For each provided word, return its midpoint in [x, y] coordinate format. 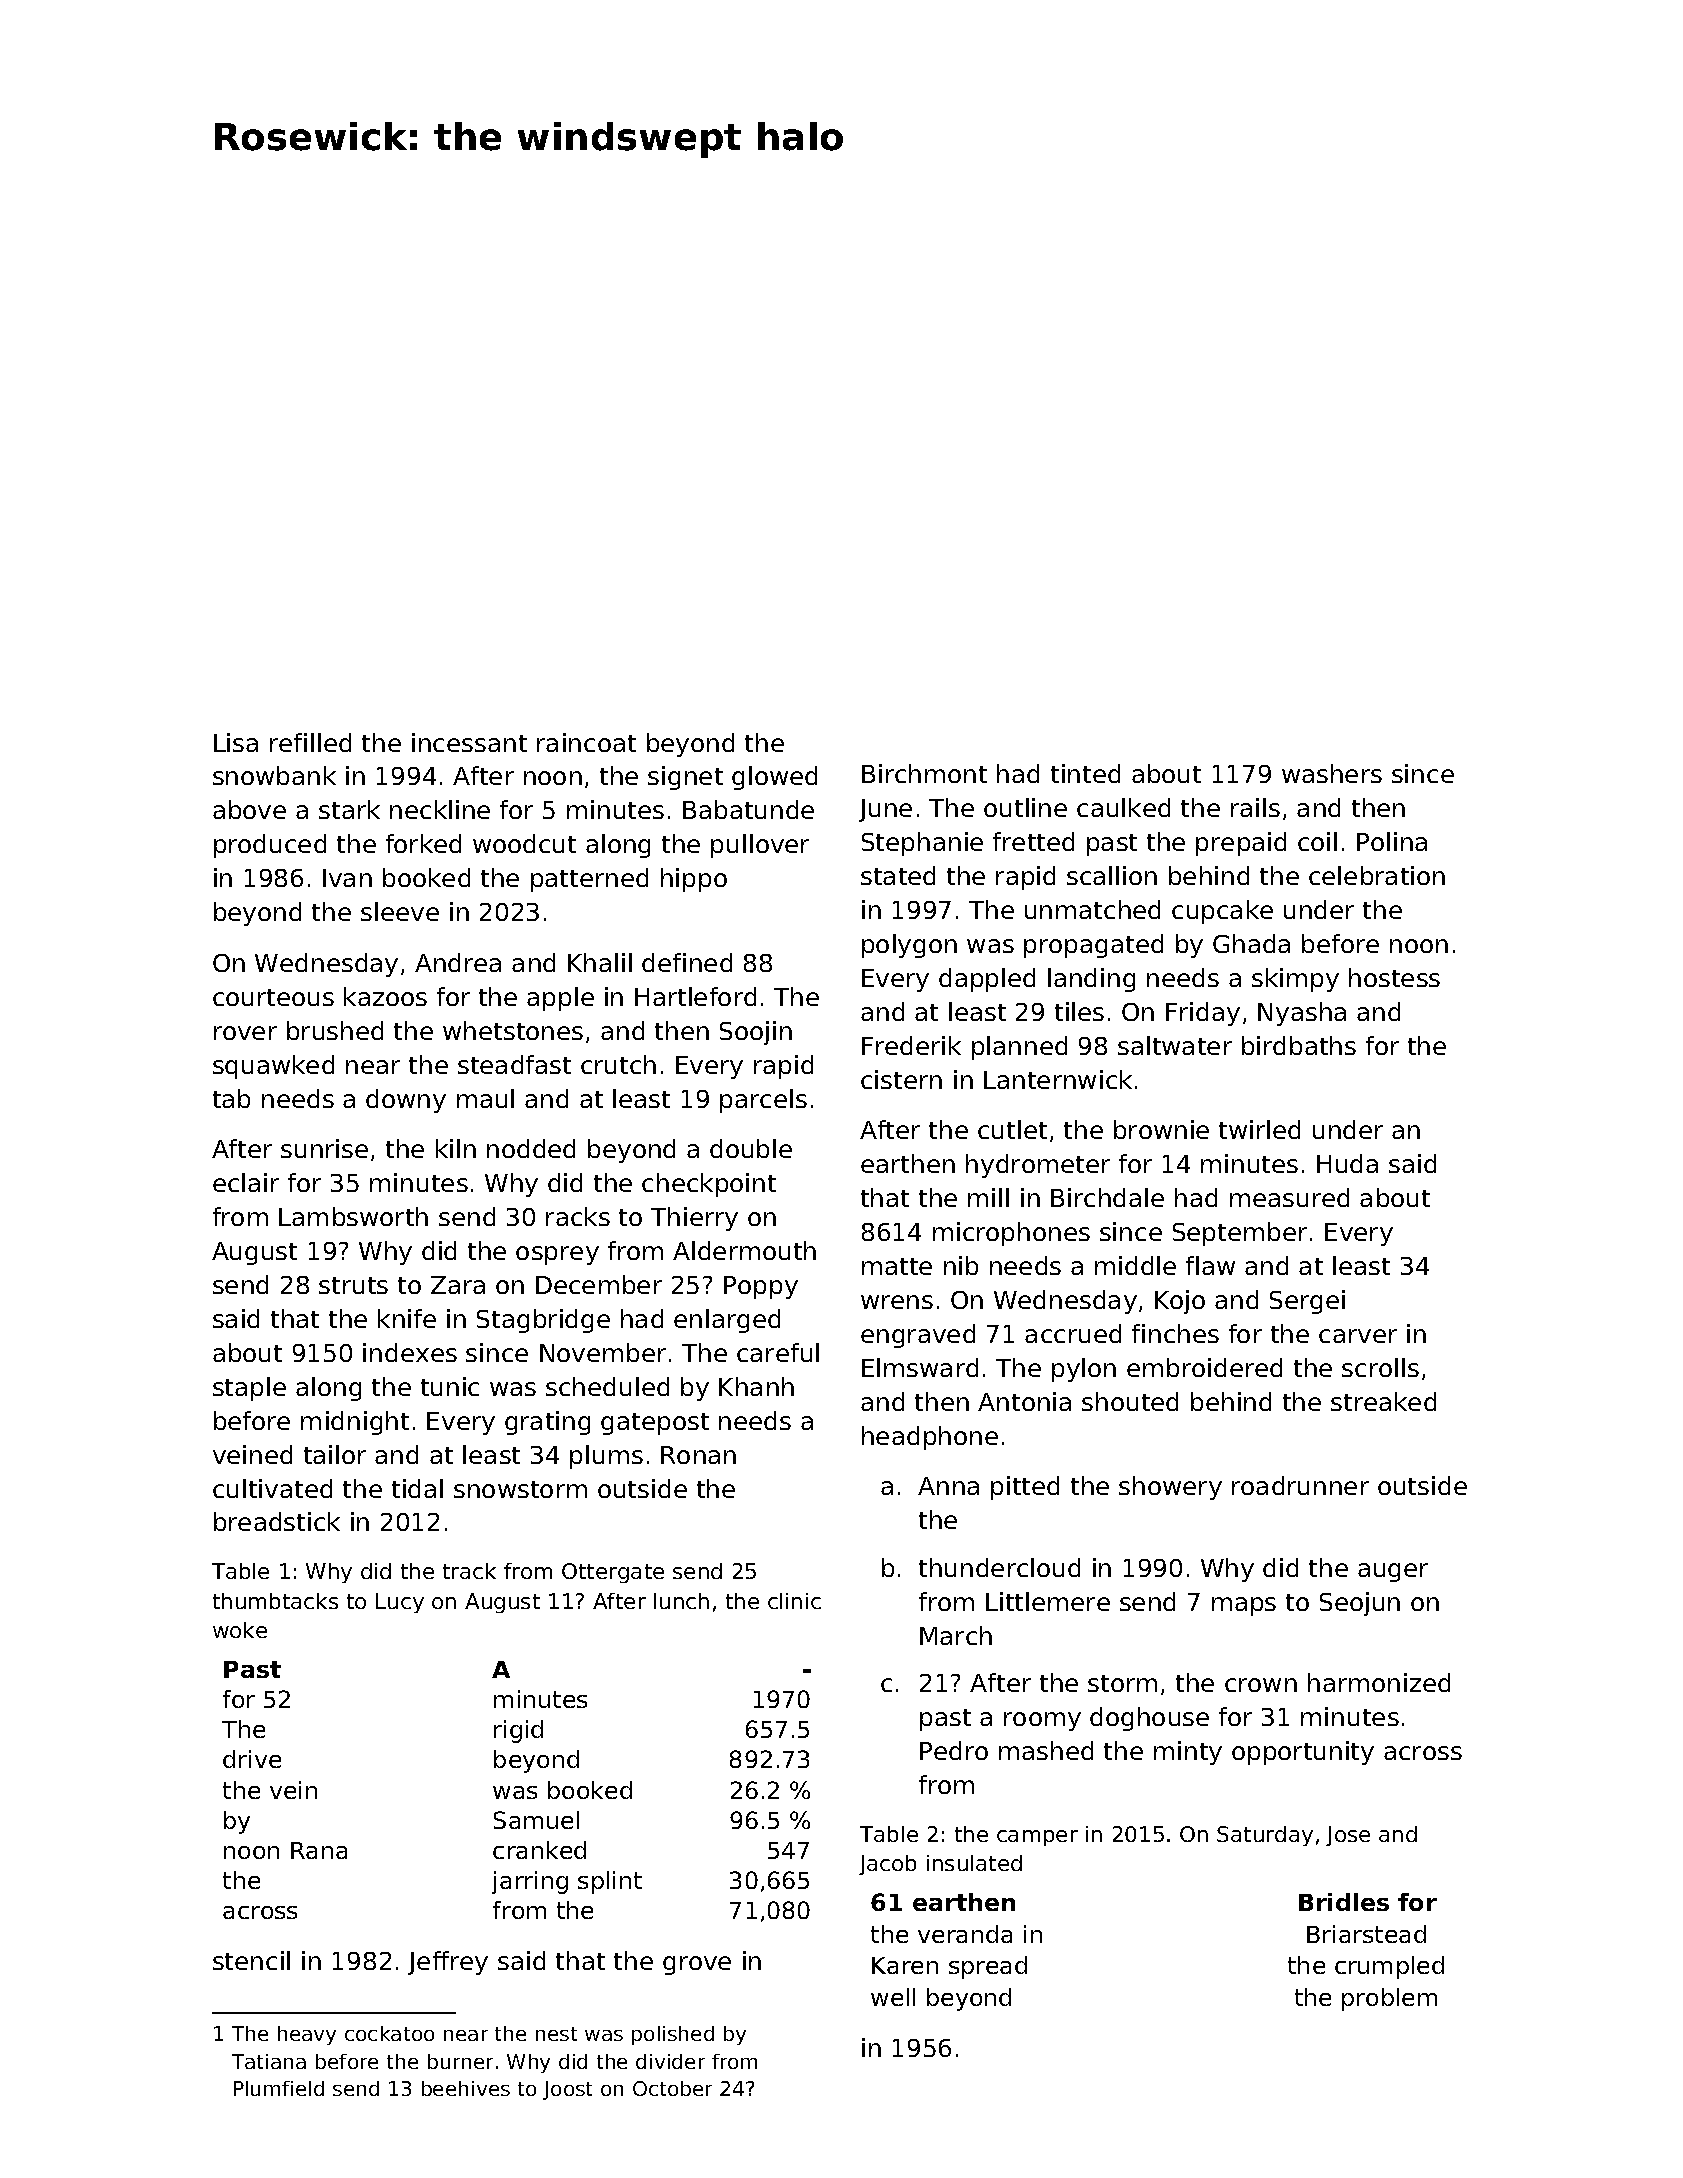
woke [240, 1630]
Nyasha [1302, 1014]
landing [1091, 980]
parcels [763, 1101]
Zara [458, 1285]
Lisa [236, 742]
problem [1389, 1999]
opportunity [1303, 1753]
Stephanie [922, 844]
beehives [466, 2088]
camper [1037, 1838]
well [893, 1997]
